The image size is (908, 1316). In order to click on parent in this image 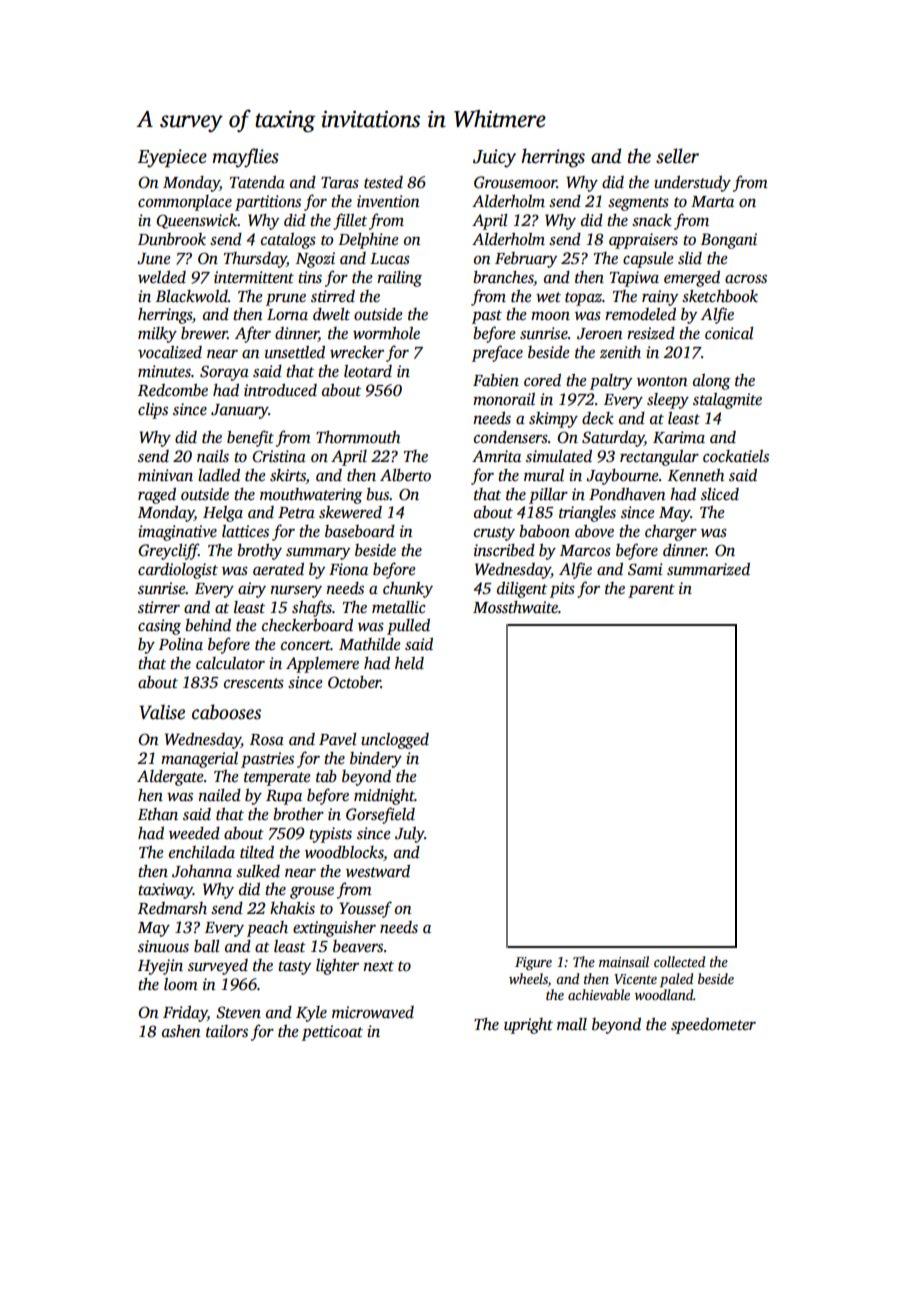, I will do `click(651, 591)`.
